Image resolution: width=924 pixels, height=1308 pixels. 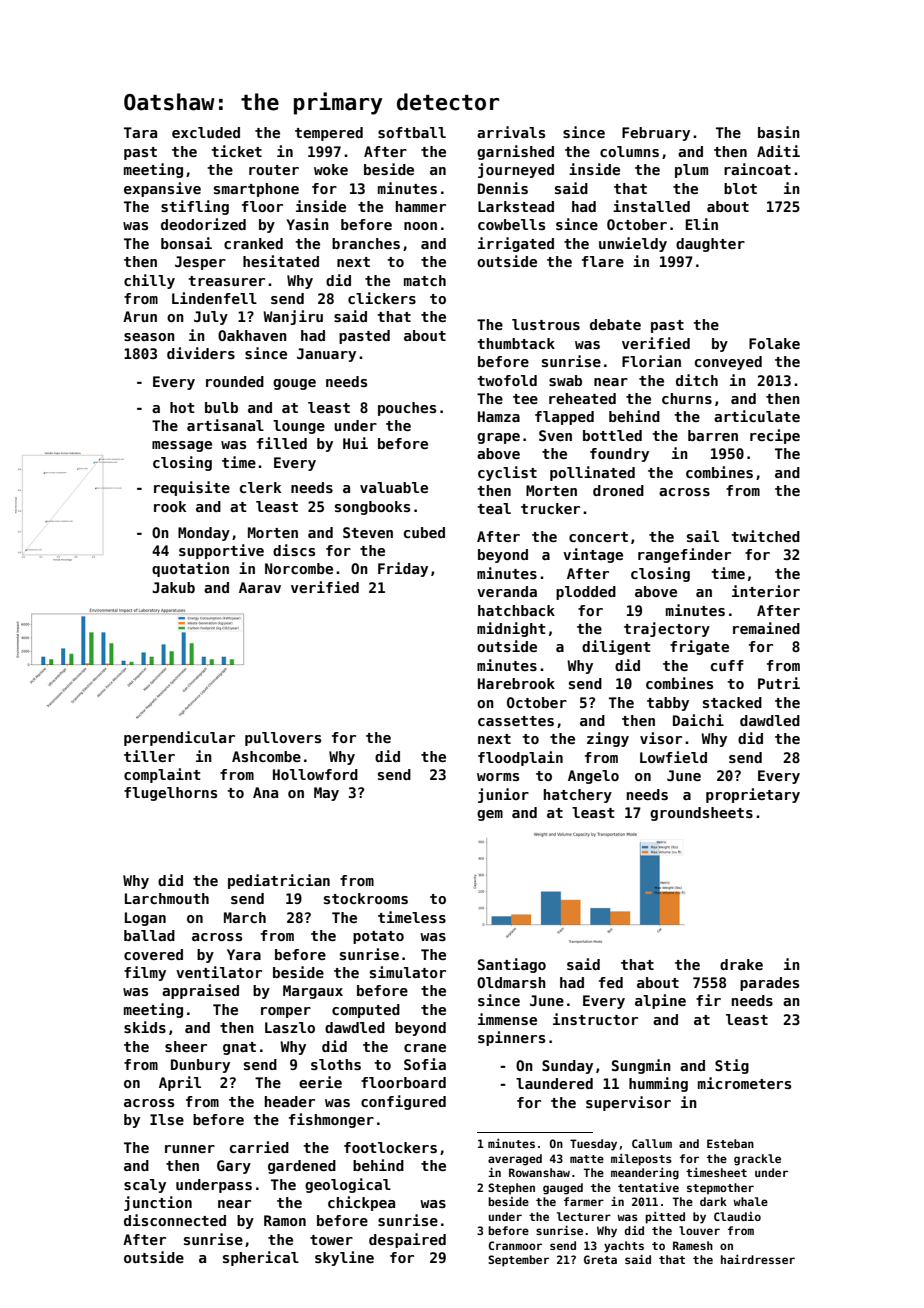 What do you see at coordinates (727, 665) in the screenshot?
I see `cuff` at bounding box center [727, 665].
